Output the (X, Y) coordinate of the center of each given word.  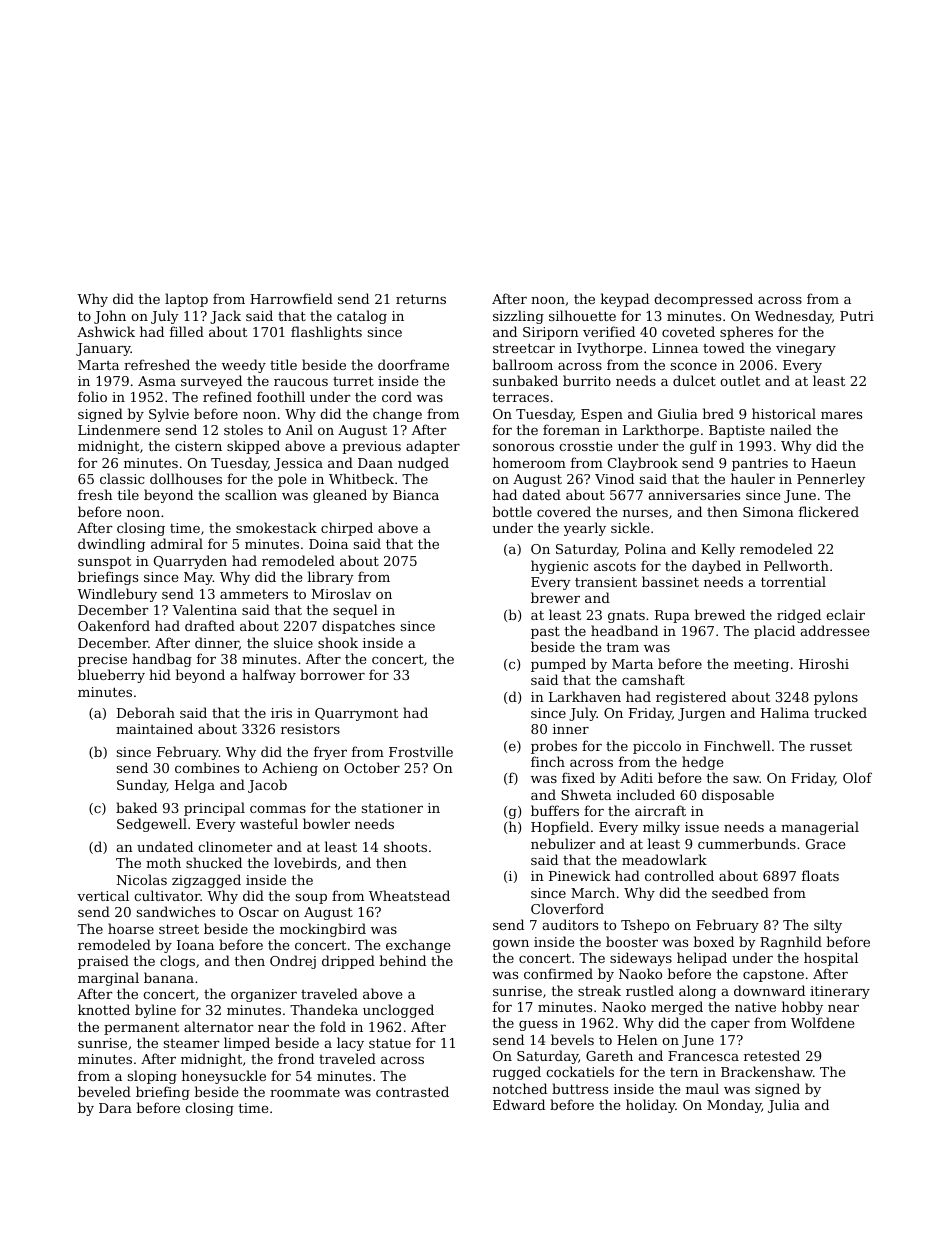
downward (769, 990)
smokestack (276, 527)
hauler (753, 478)
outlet (740, 380)
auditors (570, 924)
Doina (328, 544)
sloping (152, 1077)
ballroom (522, 364)
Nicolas (142, 879)
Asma (157, 381)
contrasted (412, 1091)
